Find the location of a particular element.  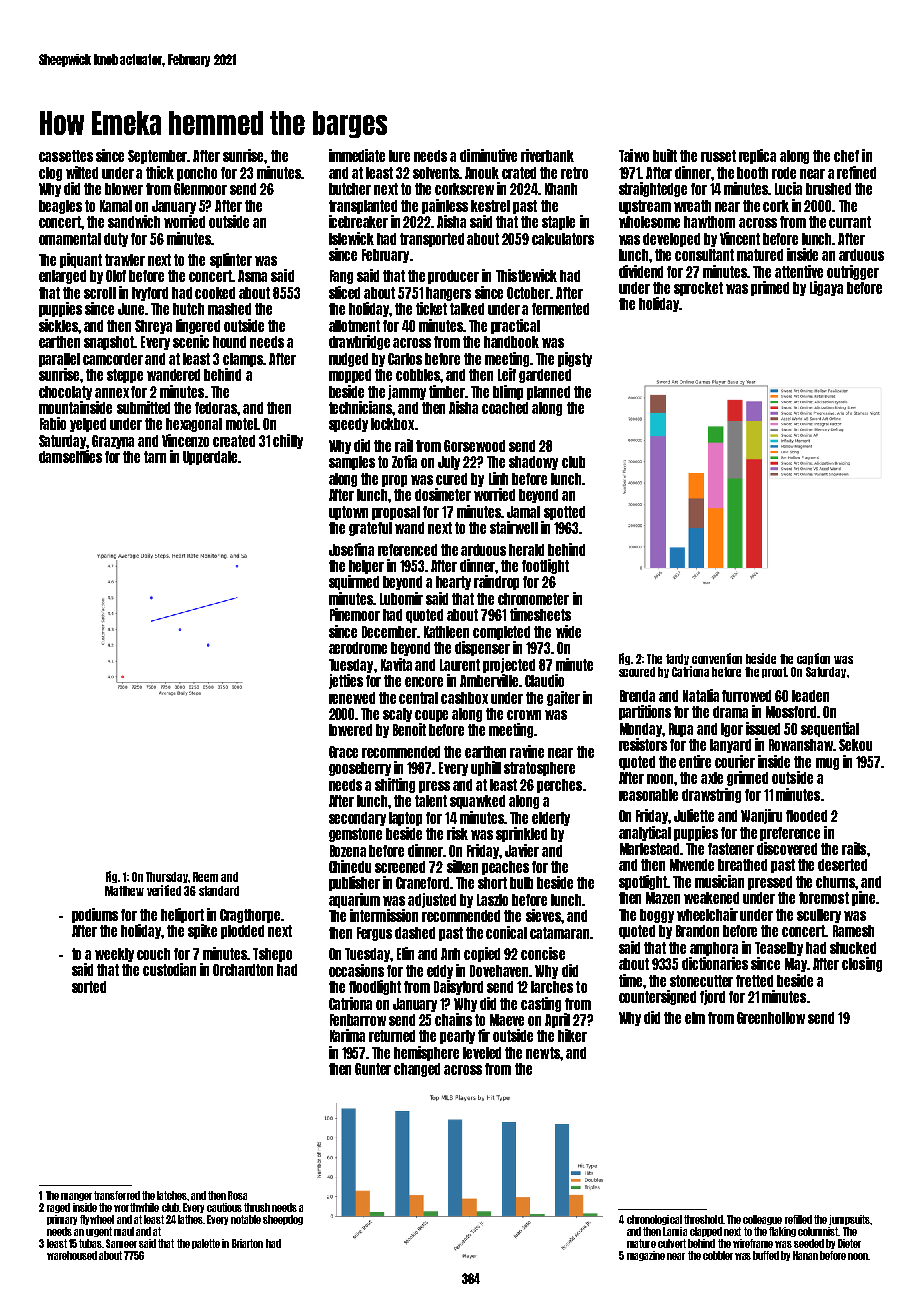

primed is located at coordinates (770, 288).
